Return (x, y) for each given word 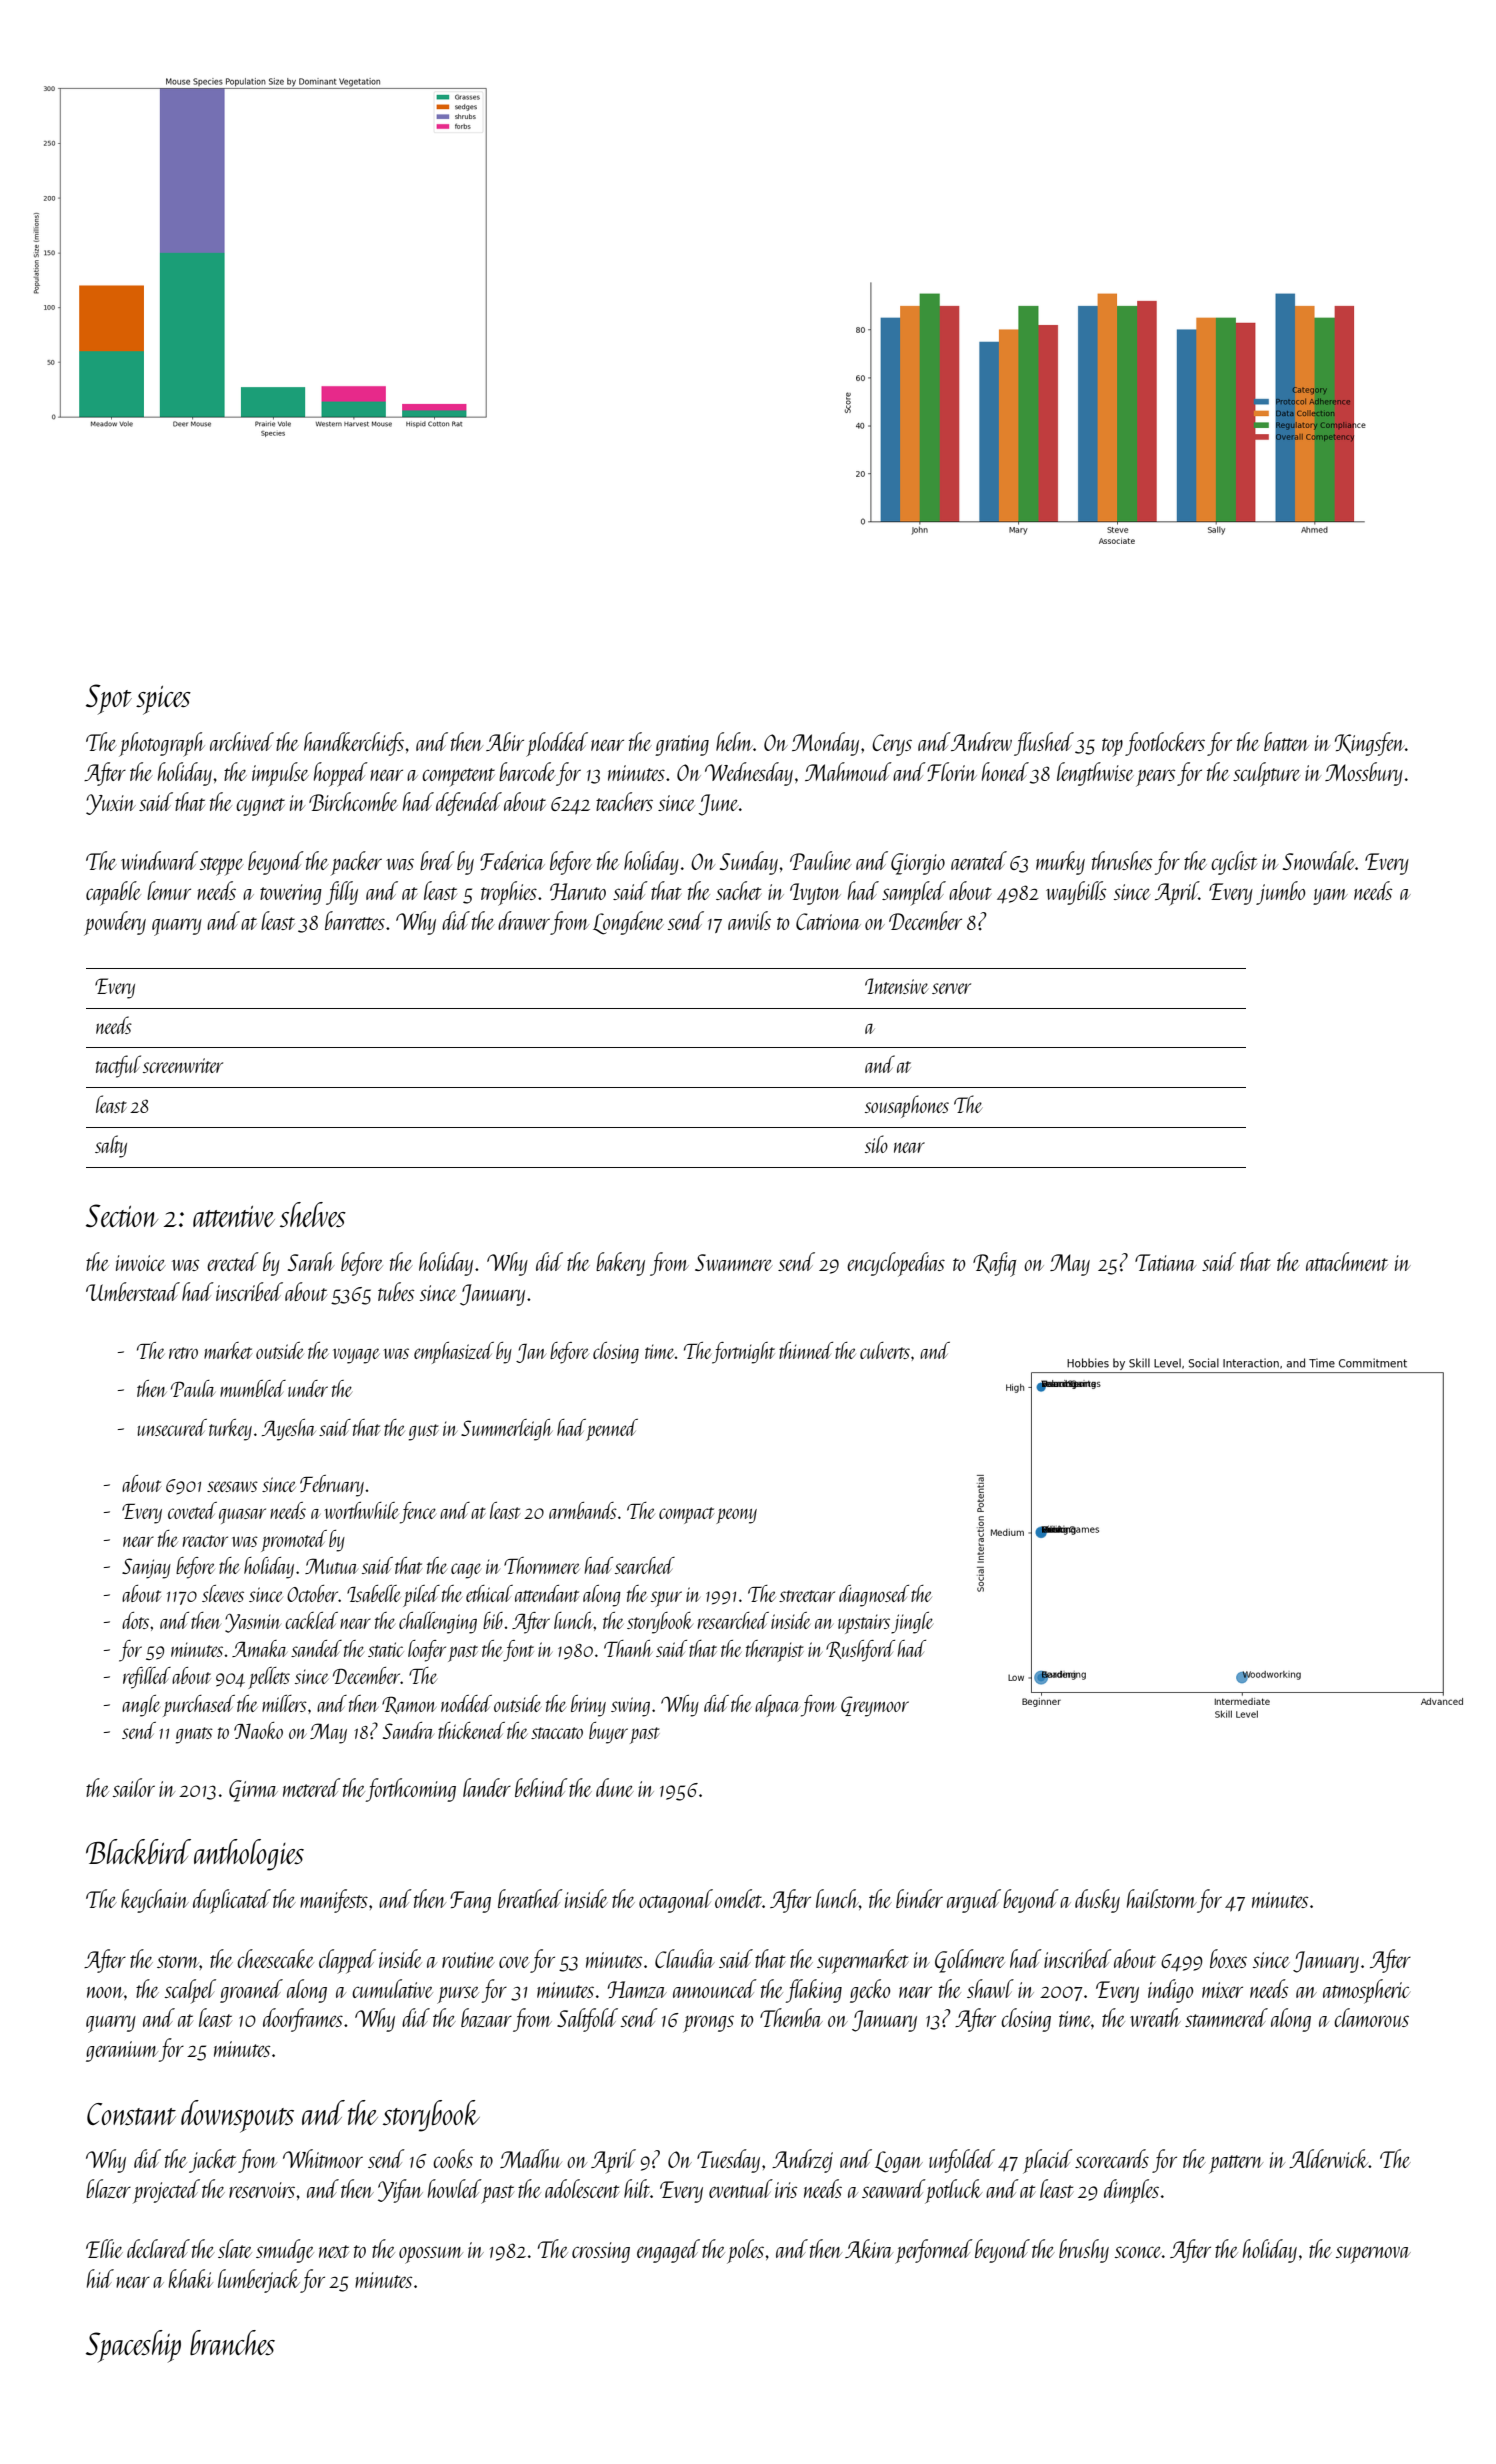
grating (682, 745)
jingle (912, 1623)
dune (615, 1787)
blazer (108, 2188)
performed (934, 2251)
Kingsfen (1370, 744)
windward (159, 860)
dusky (1097, 1901)
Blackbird (138, 1851)
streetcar (807, 1596)
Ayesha (289, 1430)
